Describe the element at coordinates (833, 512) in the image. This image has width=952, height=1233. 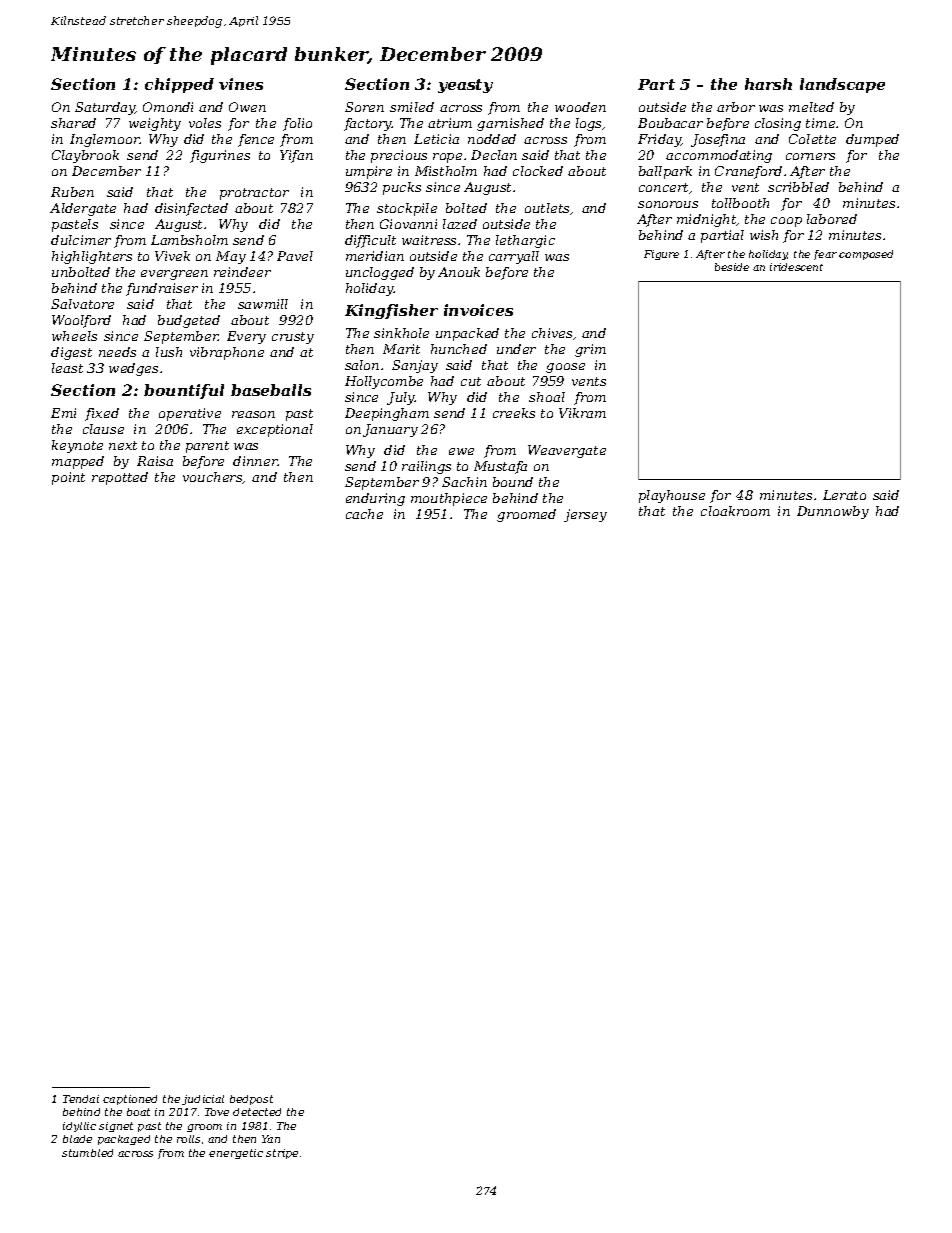
I see `Dunnowby` at that location.
